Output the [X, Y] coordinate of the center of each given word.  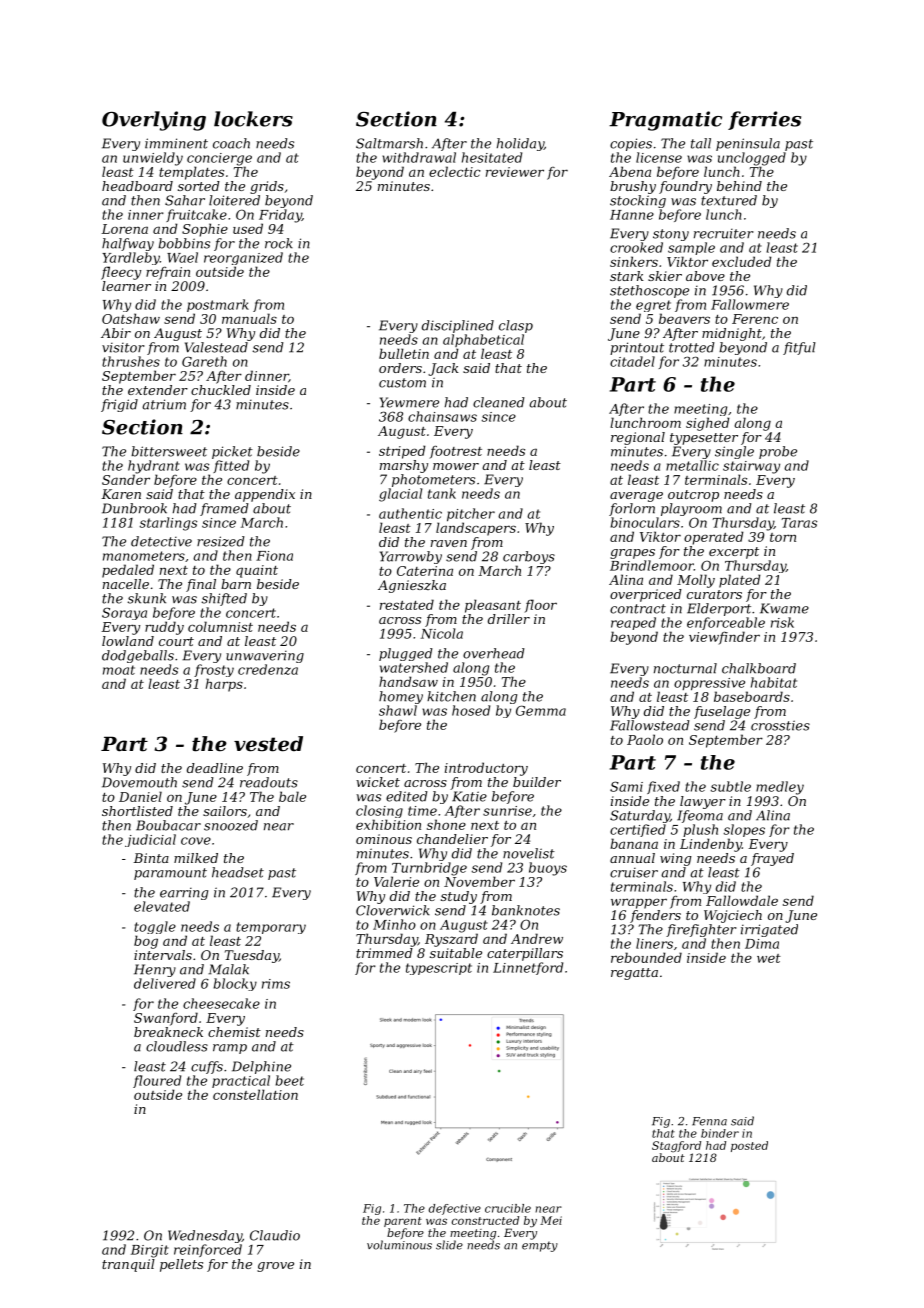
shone [446, 824]
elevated [162, 906]
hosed [471, 710]
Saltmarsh [389, 143]
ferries [764, 120]
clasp [516, 326]
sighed [708, 424]
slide [449, 1245]
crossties [780, 725]
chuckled [221, 390]
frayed [772, 859]
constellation [255, 1094]
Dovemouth [139, 782]
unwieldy [153, 159]
